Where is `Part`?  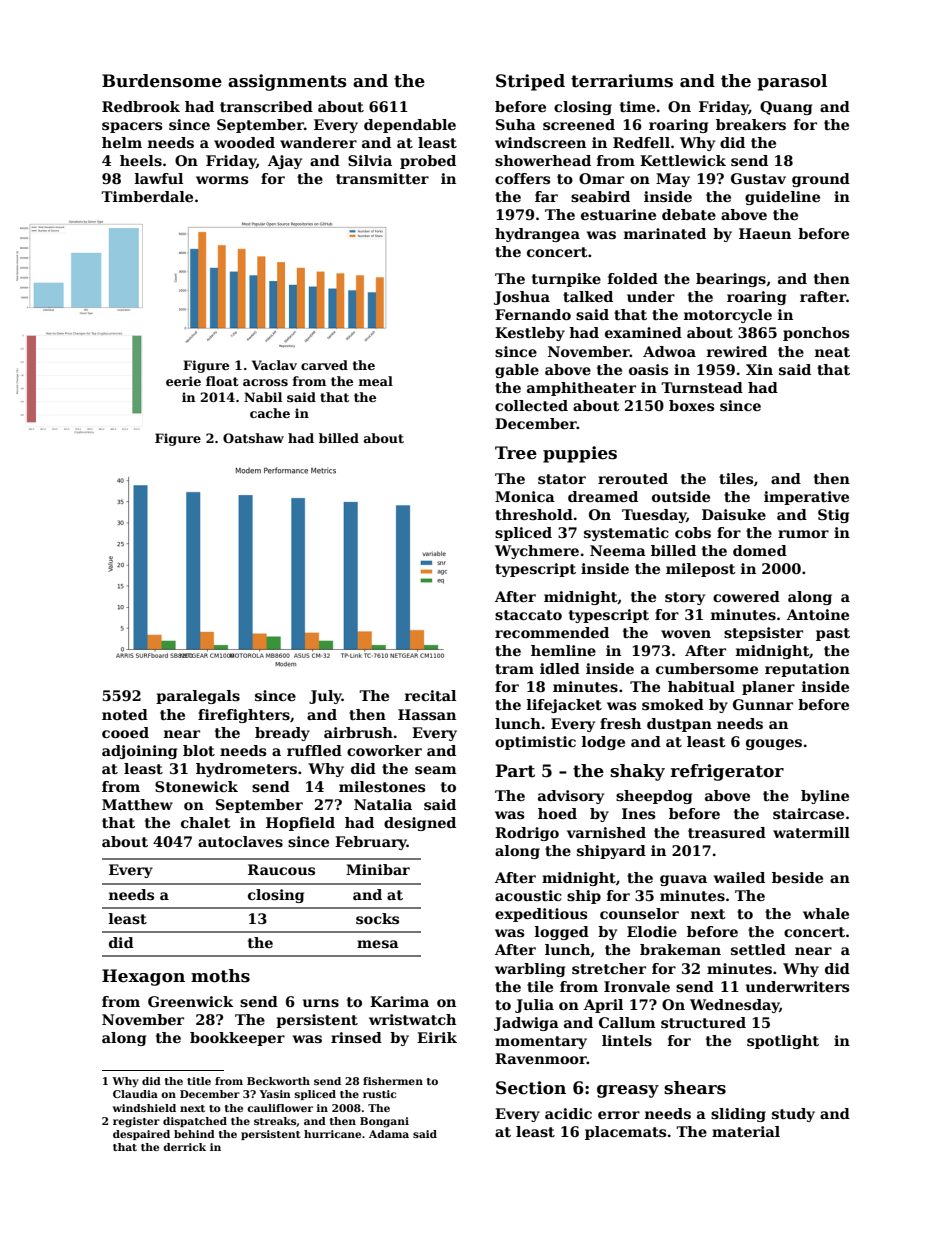
Part is located at coordinates (515, 771).
